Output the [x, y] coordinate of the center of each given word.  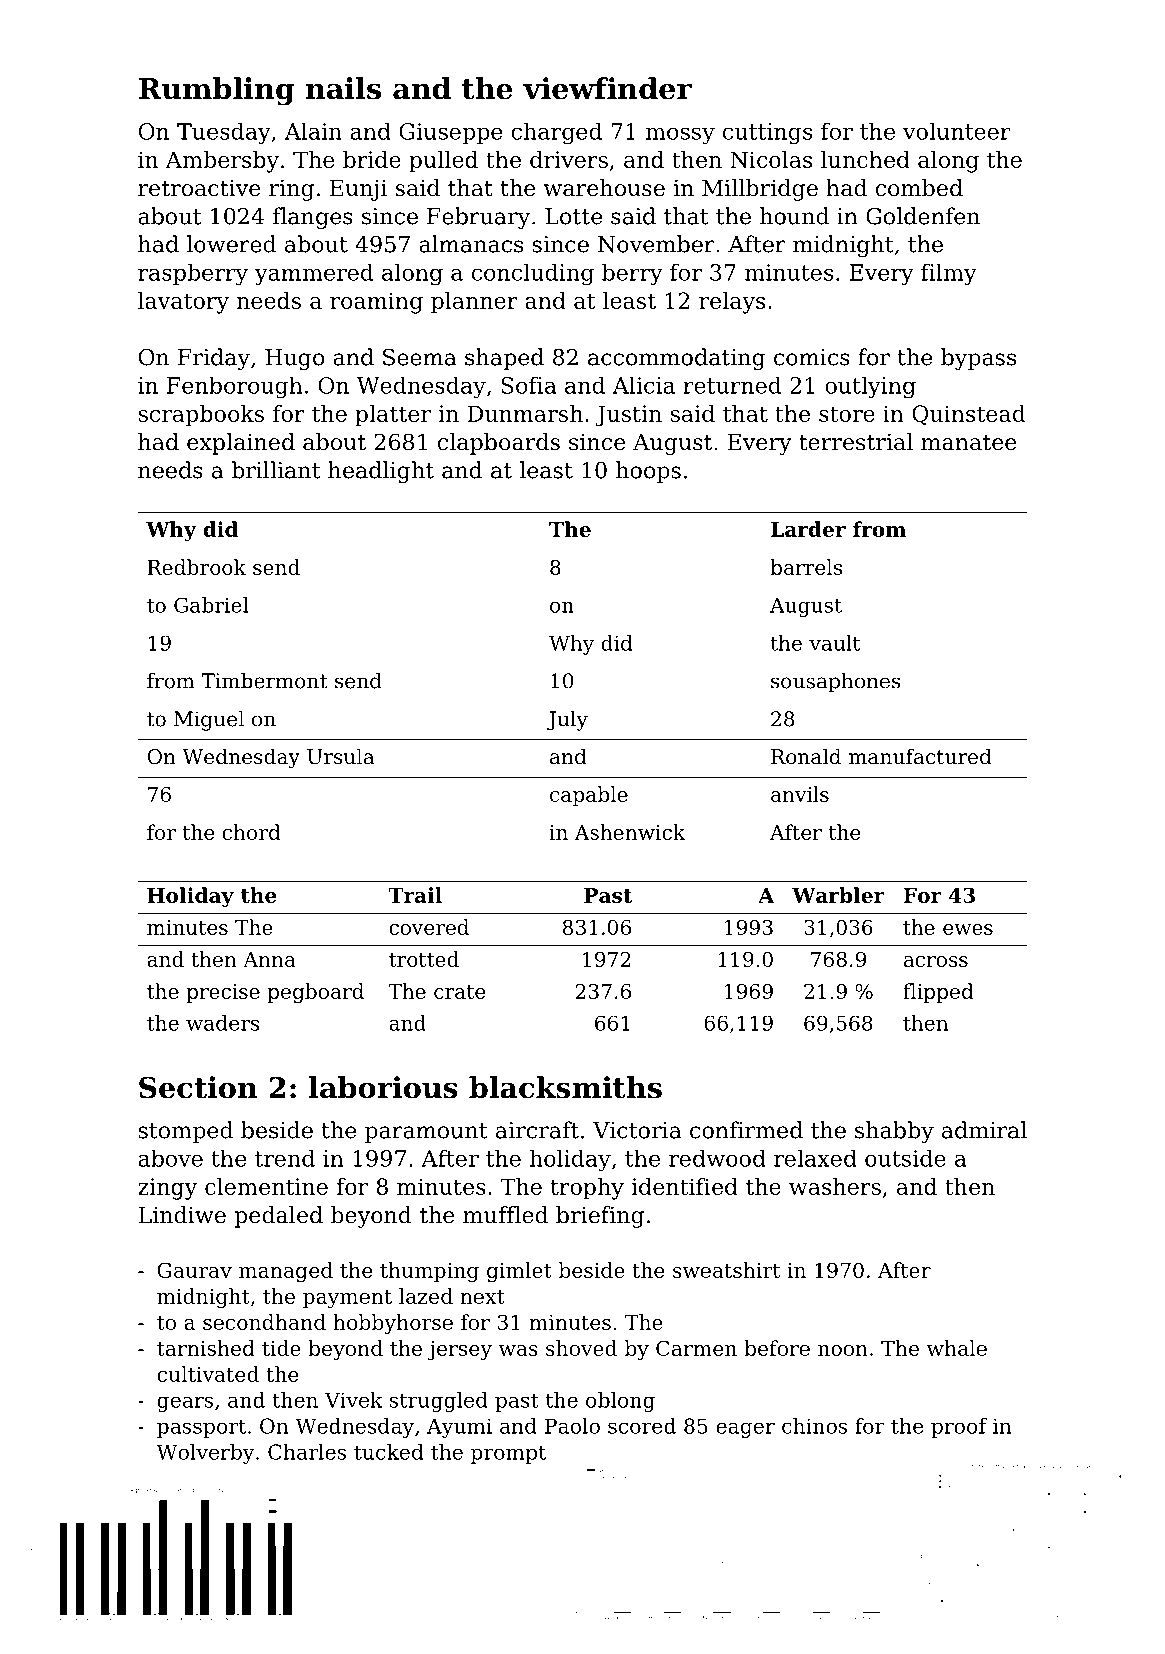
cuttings [767, 133]
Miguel [209, 721]
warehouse [604, 188]
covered [429, 927]
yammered [314, 275]
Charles [307, 1452]
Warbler [838, 895]
